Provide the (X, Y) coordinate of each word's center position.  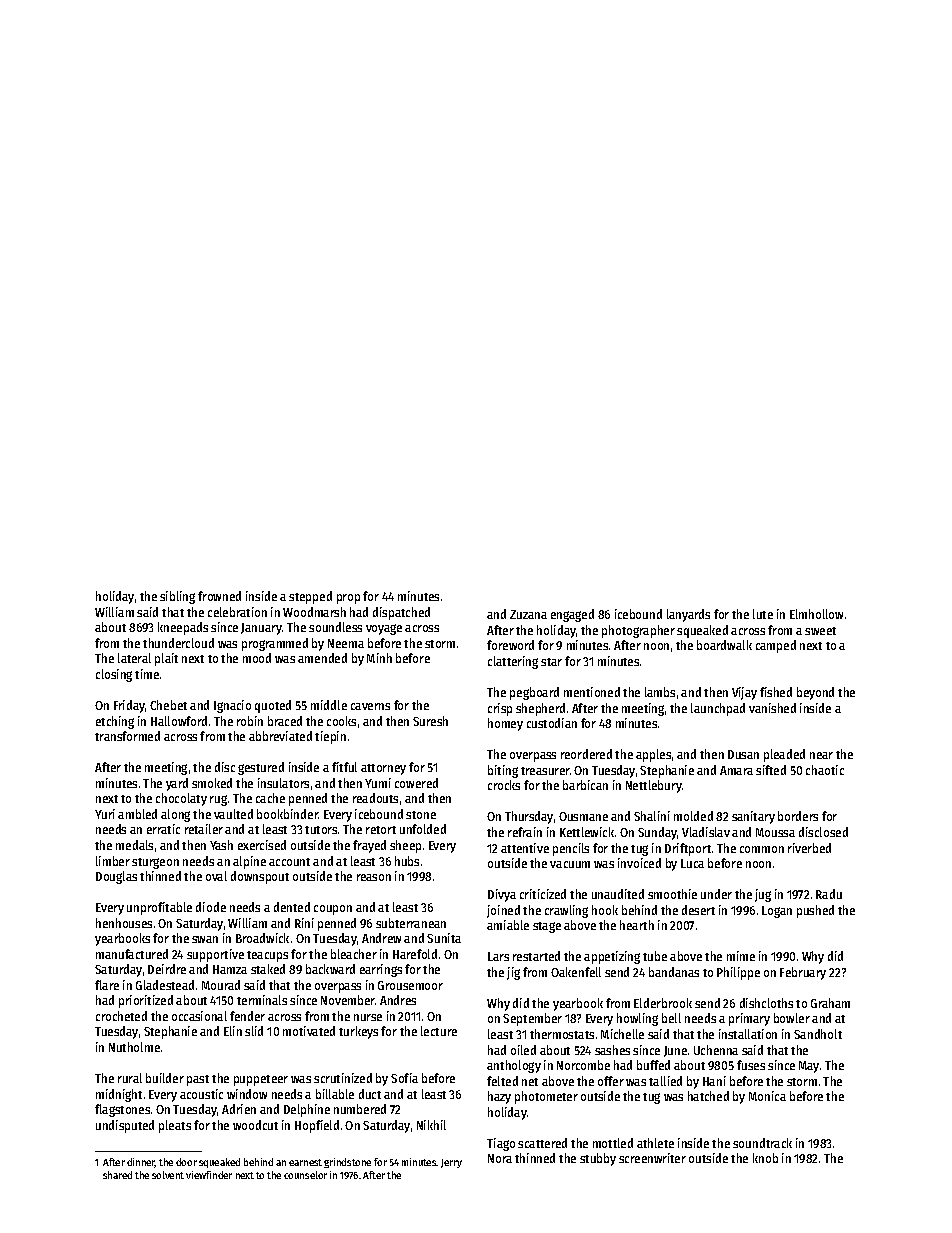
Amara (736, 770)
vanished (772, 708)
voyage (384, 629)
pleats (175, 1126)
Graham (830, 1003)
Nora (500, 1158)
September (532, 1019)
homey (505, 724)
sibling (177, 597)
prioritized (146, 1001)
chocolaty (181, 799)
